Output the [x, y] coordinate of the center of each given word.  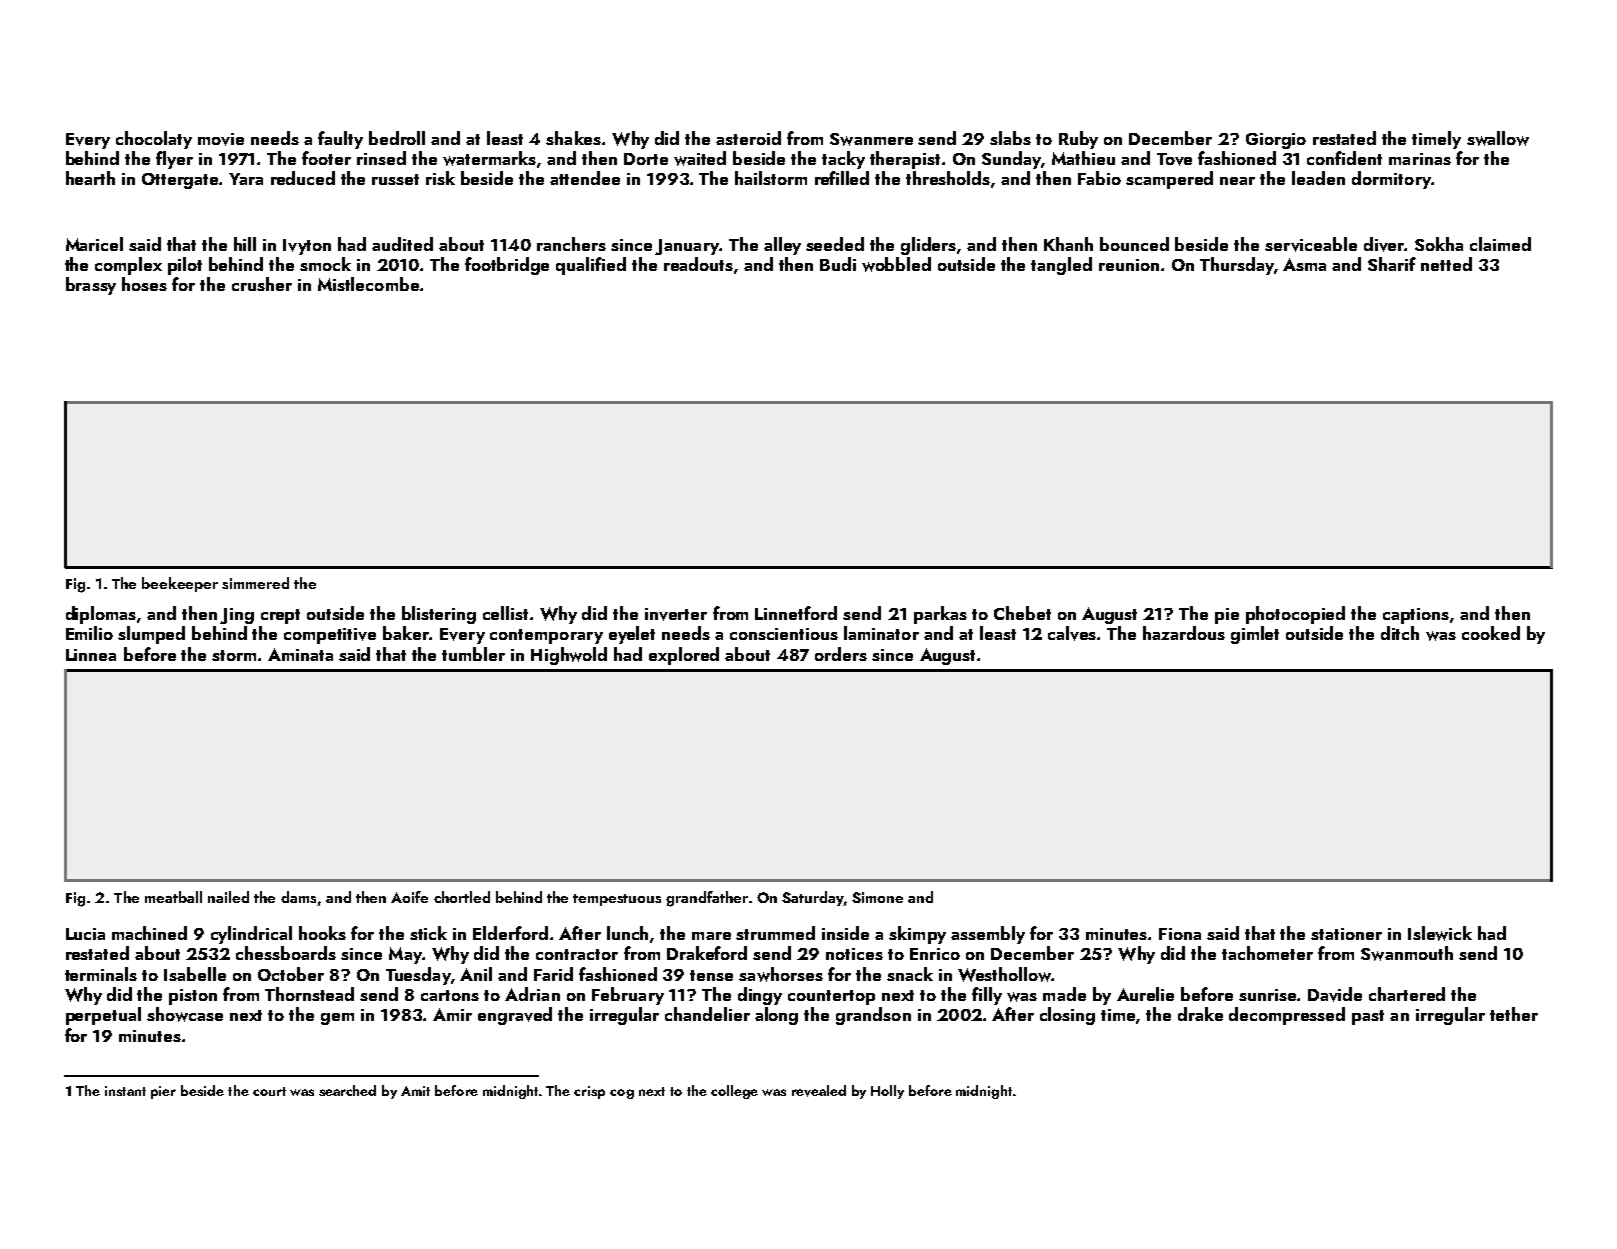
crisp [589, 1092]
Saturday [813, 898]
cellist [505, 613]
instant [125, 1091]
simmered [255, 583]
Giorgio [1276, 141]
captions [1416, 616]
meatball [173, 897]
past [1368, 1017]
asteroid [748, 138]
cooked [1491, 633]
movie [221, 139]
